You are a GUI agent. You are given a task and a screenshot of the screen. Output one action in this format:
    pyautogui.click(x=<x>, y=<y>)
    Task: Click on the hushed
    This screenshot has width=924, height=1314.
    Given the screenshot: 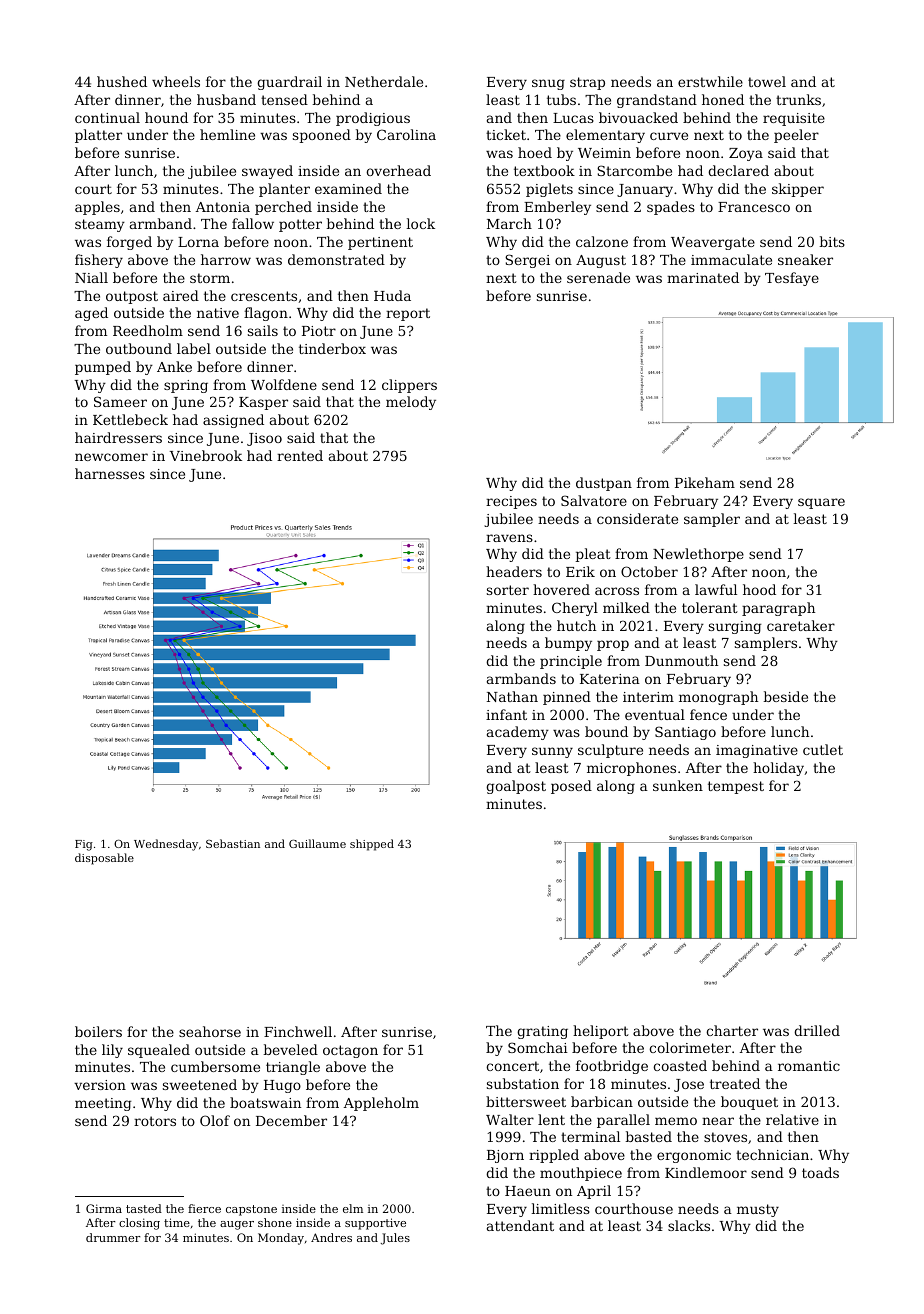 What is the action you would take?
    pyautogui.click(x=122, y=81)
